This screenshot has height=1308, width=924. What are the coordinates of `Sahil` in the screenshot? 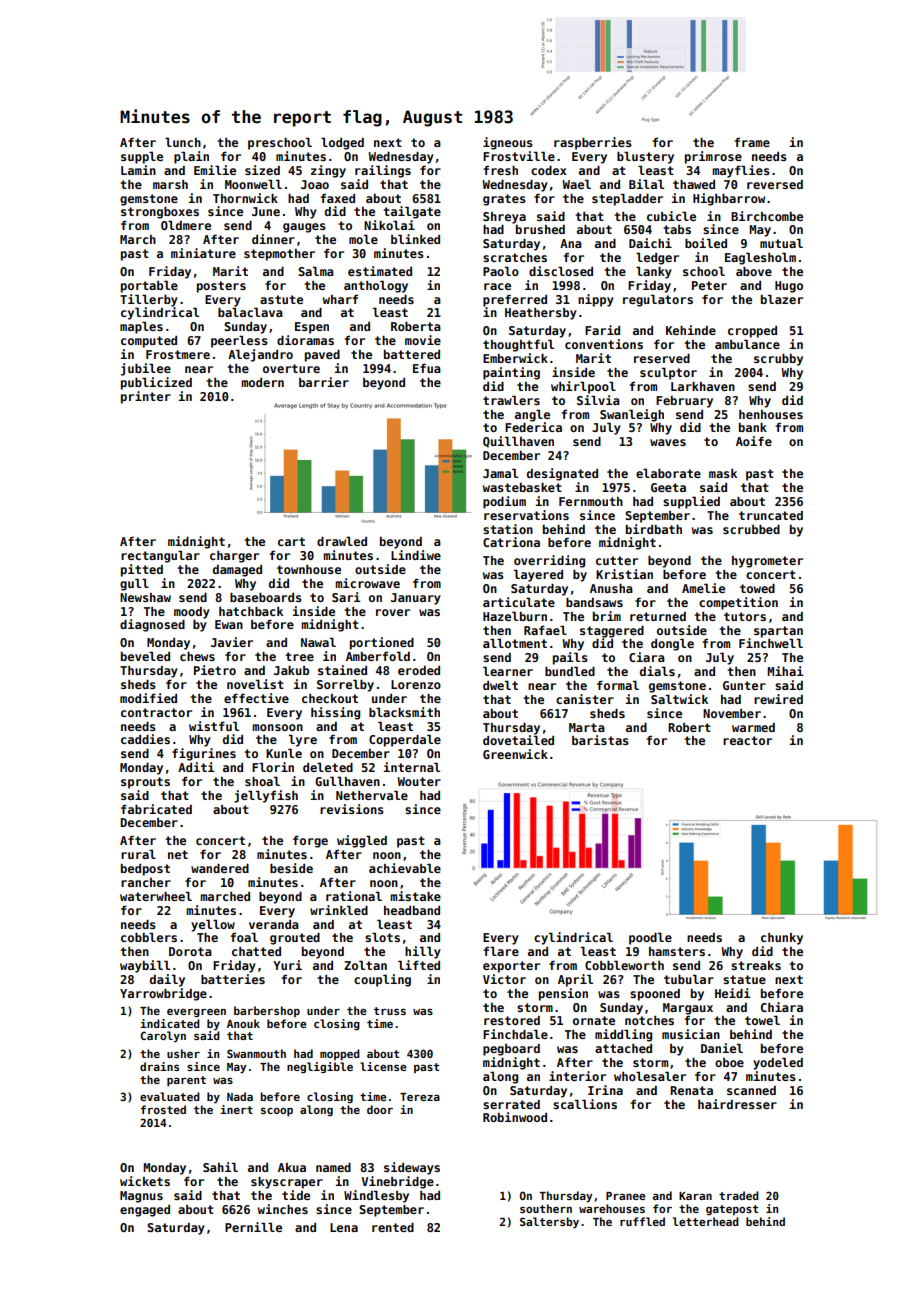 It's located at (220, 1167).
